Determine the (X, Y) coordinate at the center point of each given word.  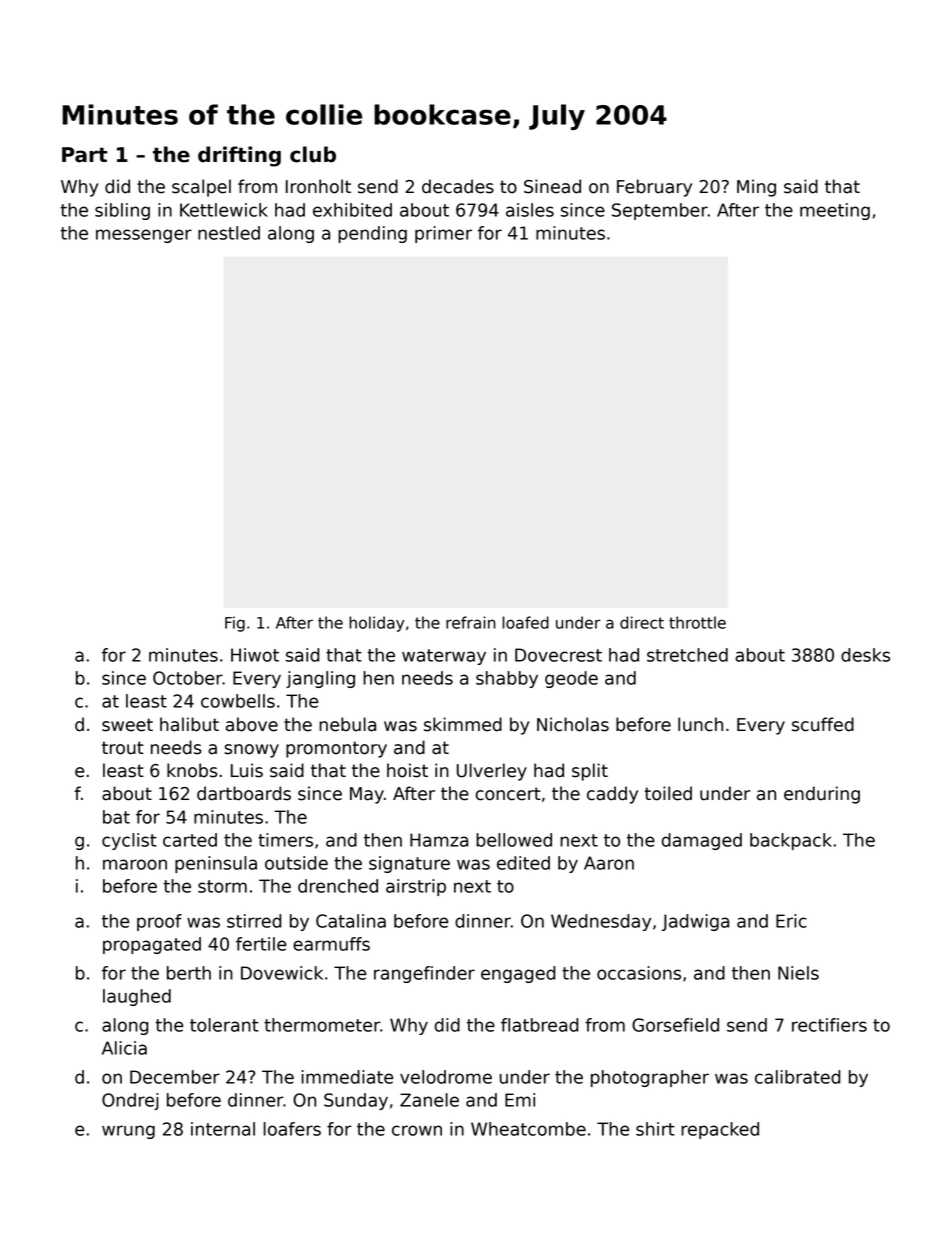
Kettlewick (224, 210)
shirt (655, 1129)
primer (443, 234)
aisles (530, 210)
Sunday (356, 1101)
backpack (791, 841)
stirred (254, 921)
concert (508, 794)
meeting (835, 211)
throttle (697, 622)
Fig (235, 624)
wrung (128, 1132)
